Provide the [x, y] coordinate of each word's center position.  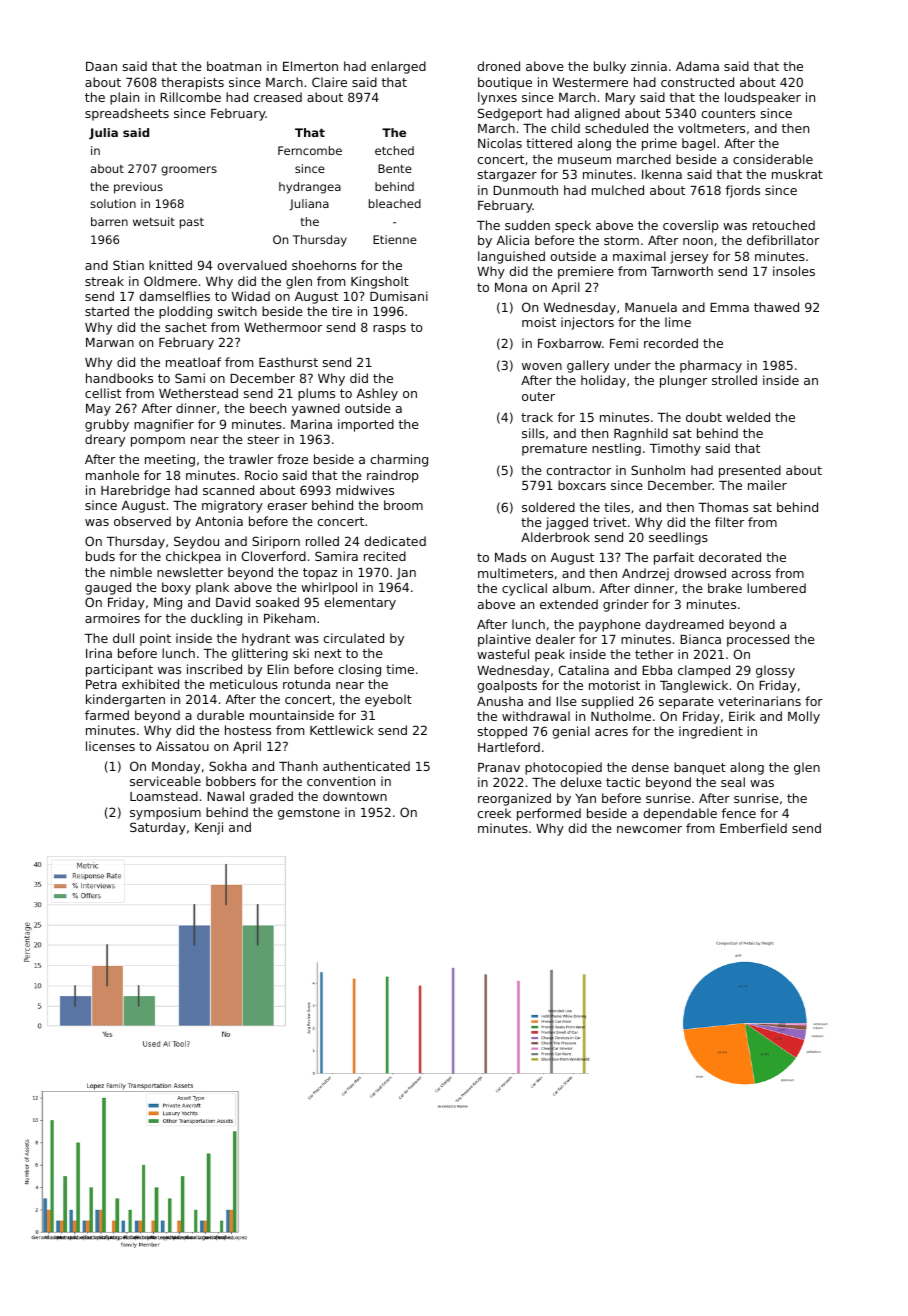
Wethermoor [283, 327]
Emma [729, 307]
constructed [697, 82]
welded [748, 417]
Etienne [395, 239]
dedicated [395, 541]
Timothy [675, 449]
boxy [176, 588]
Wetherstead [198, 393]
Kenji [209, 828]
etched [394, 150]
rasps [389, 330]
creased [278, 97]
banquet [700, 768]
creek [494, 813]
